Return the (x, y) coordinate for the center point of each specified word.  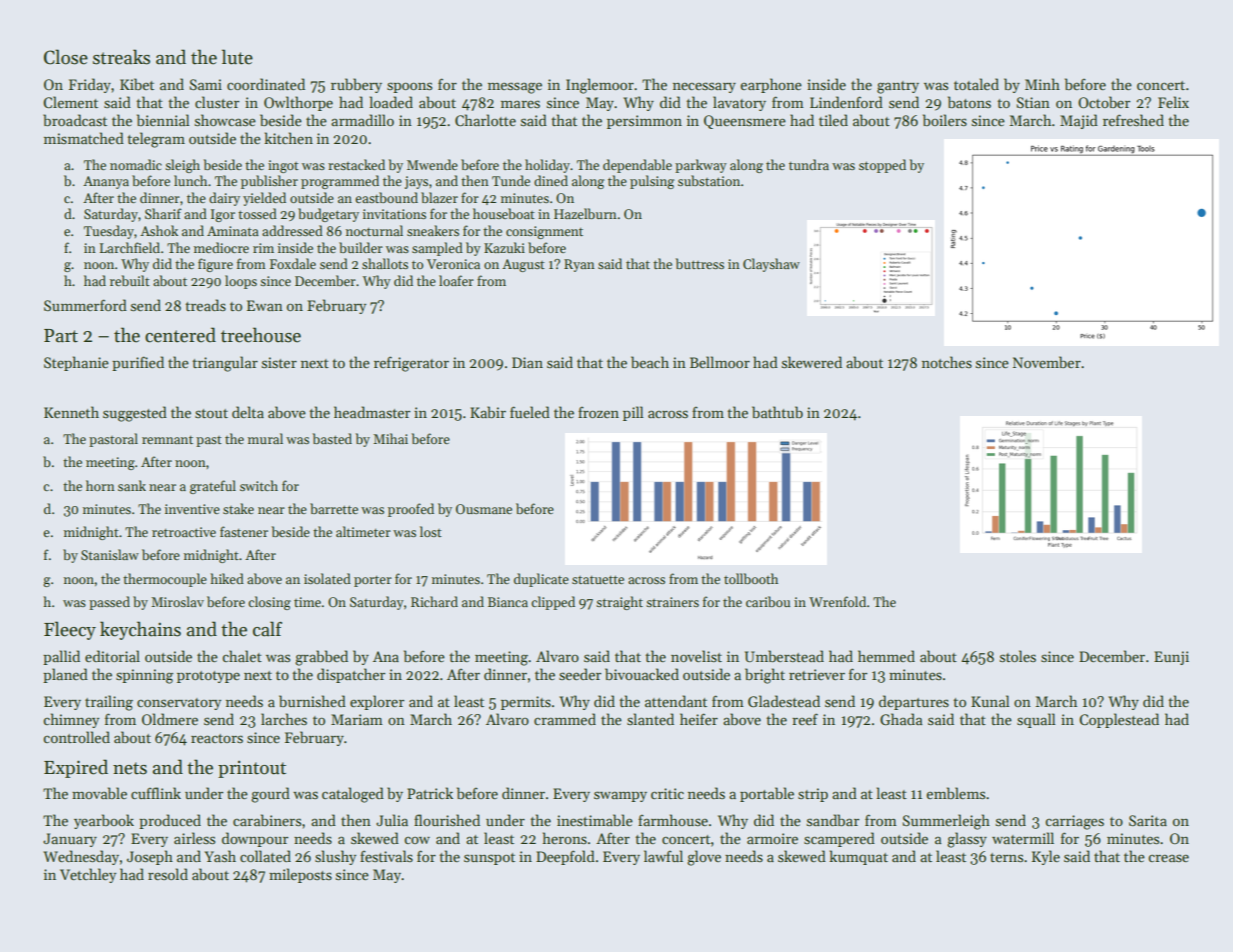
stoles (1017, 656)
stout (211, 413)
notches (947, 362)
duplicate (541, 580)
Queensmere (745, 122)
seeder (580, 674)
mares (520, 104)
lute (237, 57)
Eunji (1171, 658)
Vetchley (88, 875)
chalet (242, 656)
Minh (1042, 84)
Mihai (390, 438)
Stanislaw (110, 554)
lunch (190, 180)
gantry (898, 87)
